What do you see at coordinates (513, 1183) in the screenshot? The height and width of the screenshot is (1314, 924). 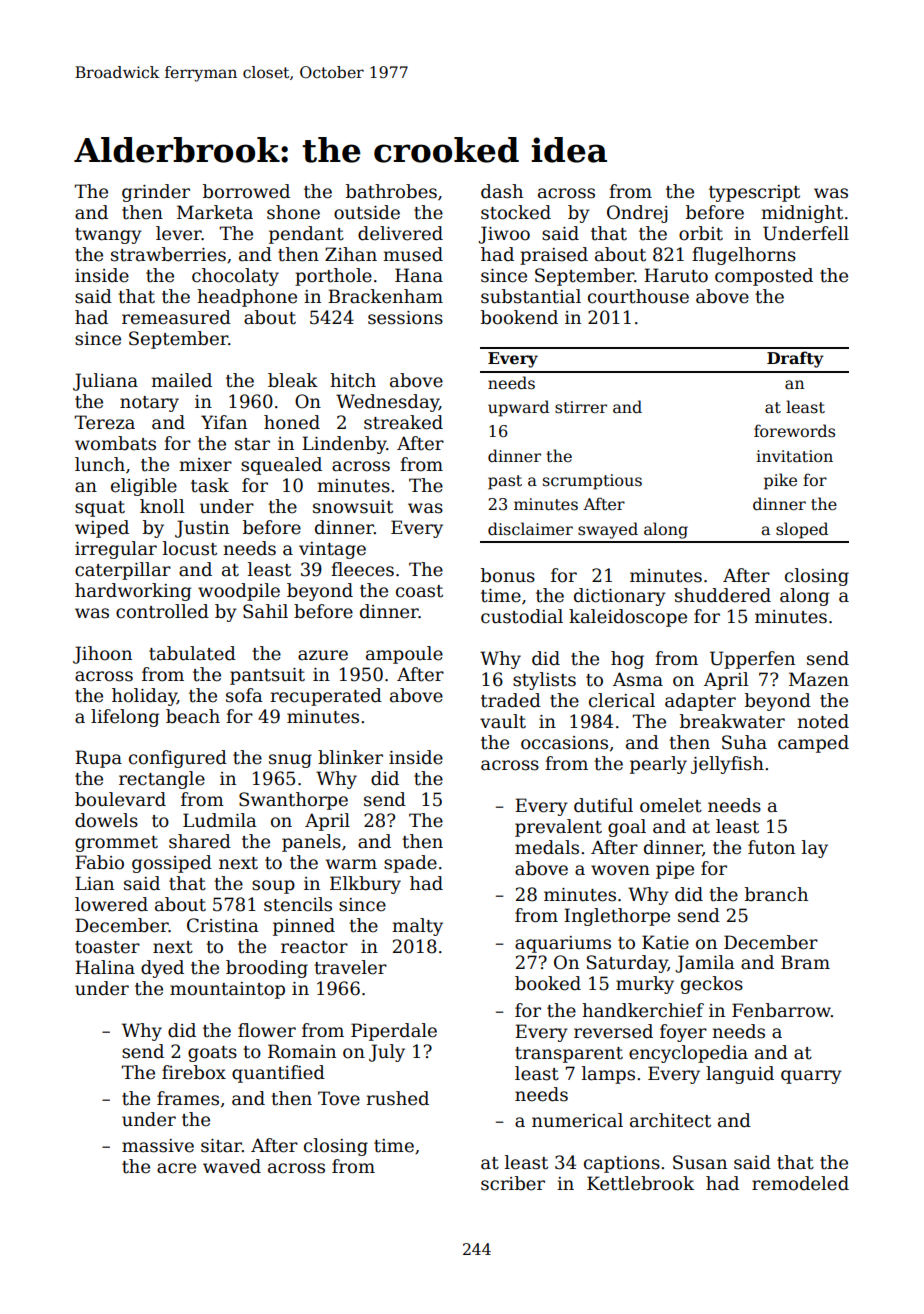 I see `scriber` at bounding box center [513, 1183].
